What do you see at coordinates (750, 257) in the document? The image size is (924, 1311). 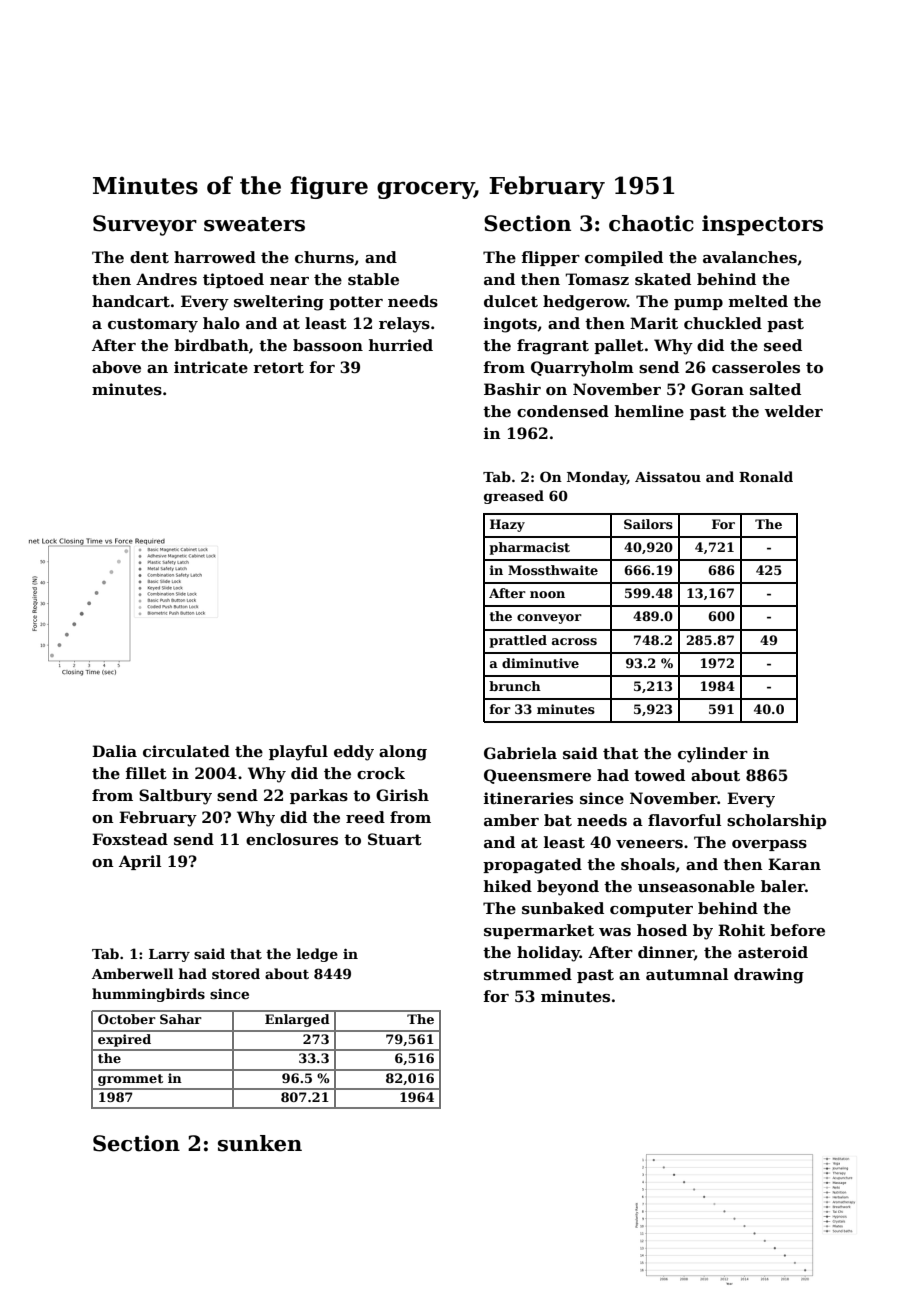 I see `avalanches` at bounding box center [750, 257].
